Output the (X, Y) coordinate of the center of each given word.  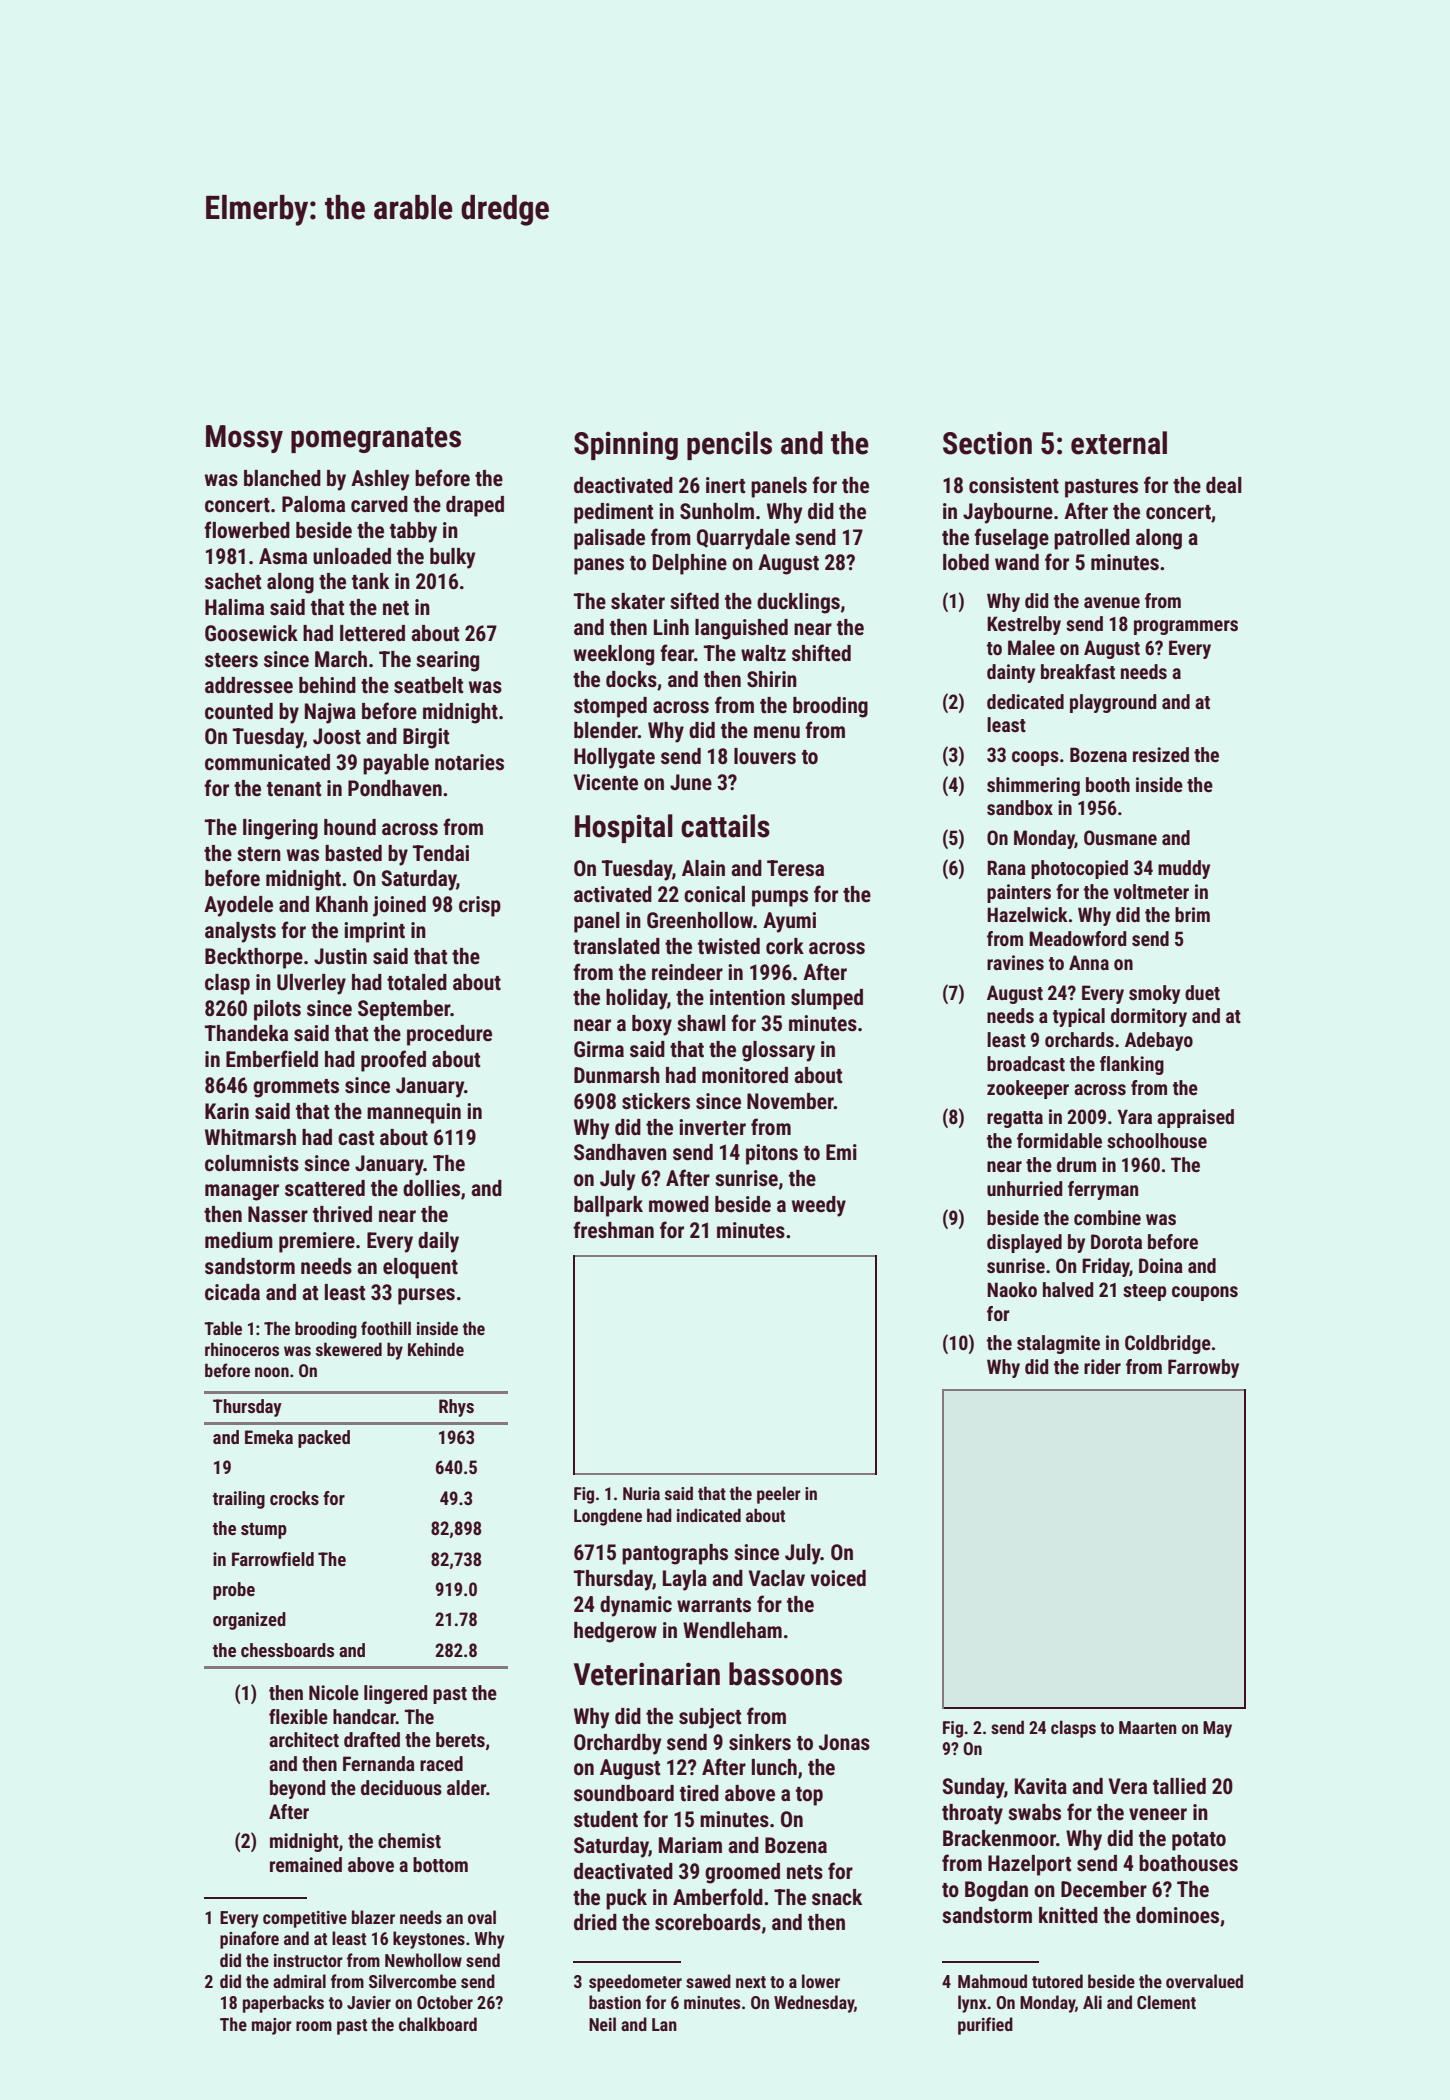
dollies (431, 1188)
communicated (267, 762)
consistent (1014, 485)
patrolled (1092, 539)
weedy (819, 1206)
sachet (233, 581)
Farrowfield (273, 1559)
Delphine (690, 564)
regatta (1015, 1119)
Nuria (641, 1493)
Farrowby (1203, 1368)
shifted (821, 653)
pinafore (249, 1940)
